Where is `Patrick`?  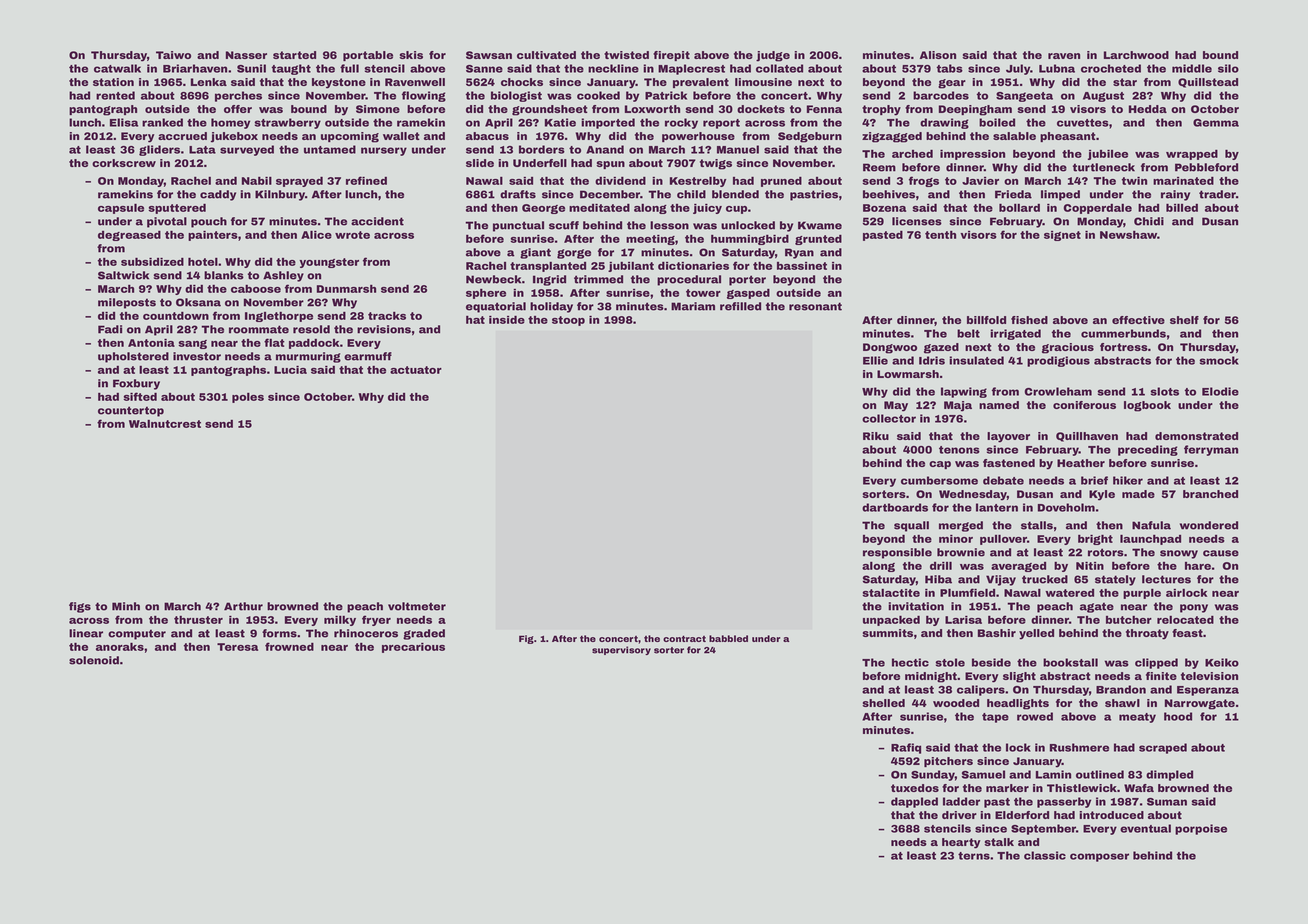 Patrick is located at coordinates (666, 95).
